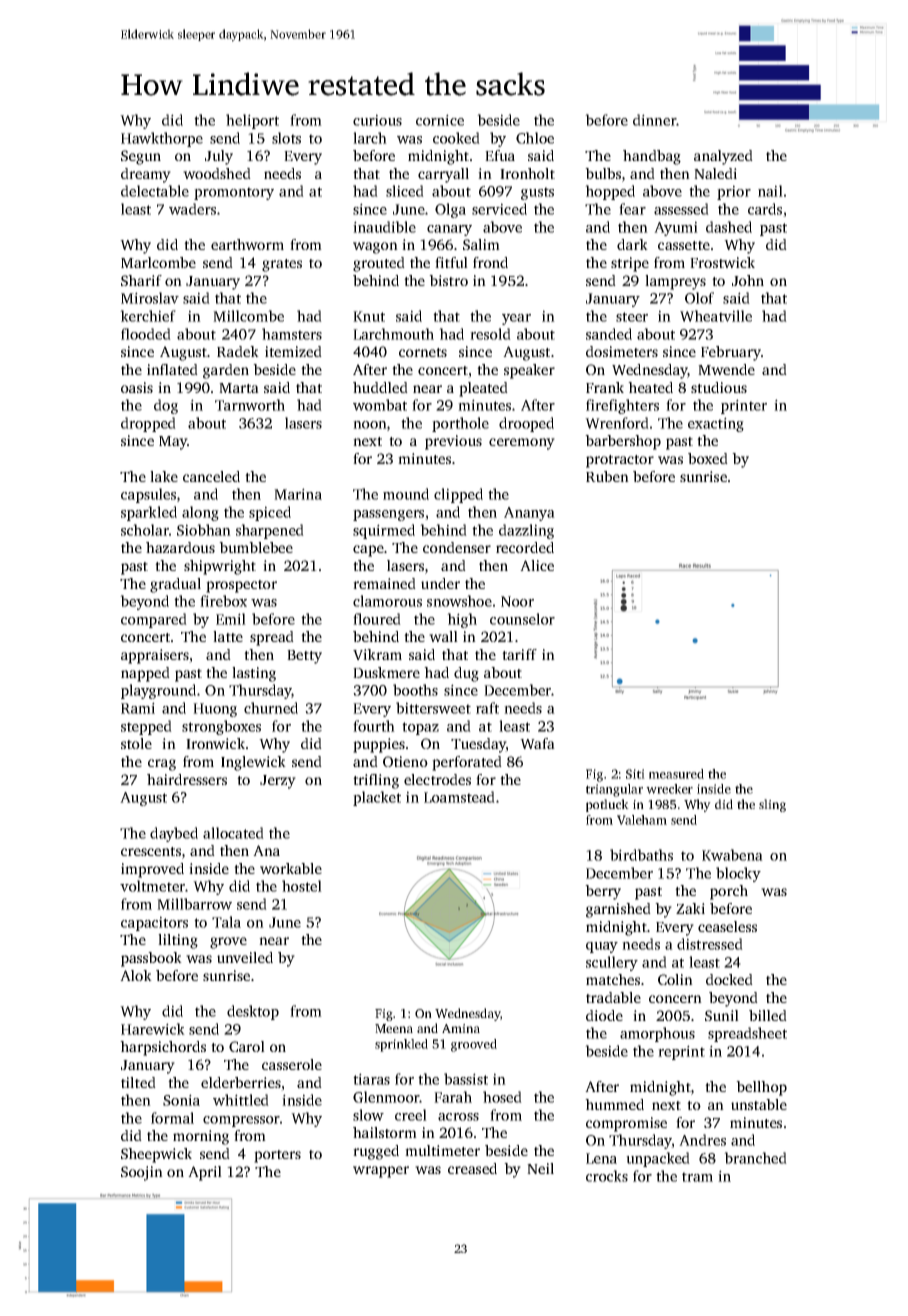 This screenshot has width=908, height=1316. I want to click on steer, so click(632, 317).
